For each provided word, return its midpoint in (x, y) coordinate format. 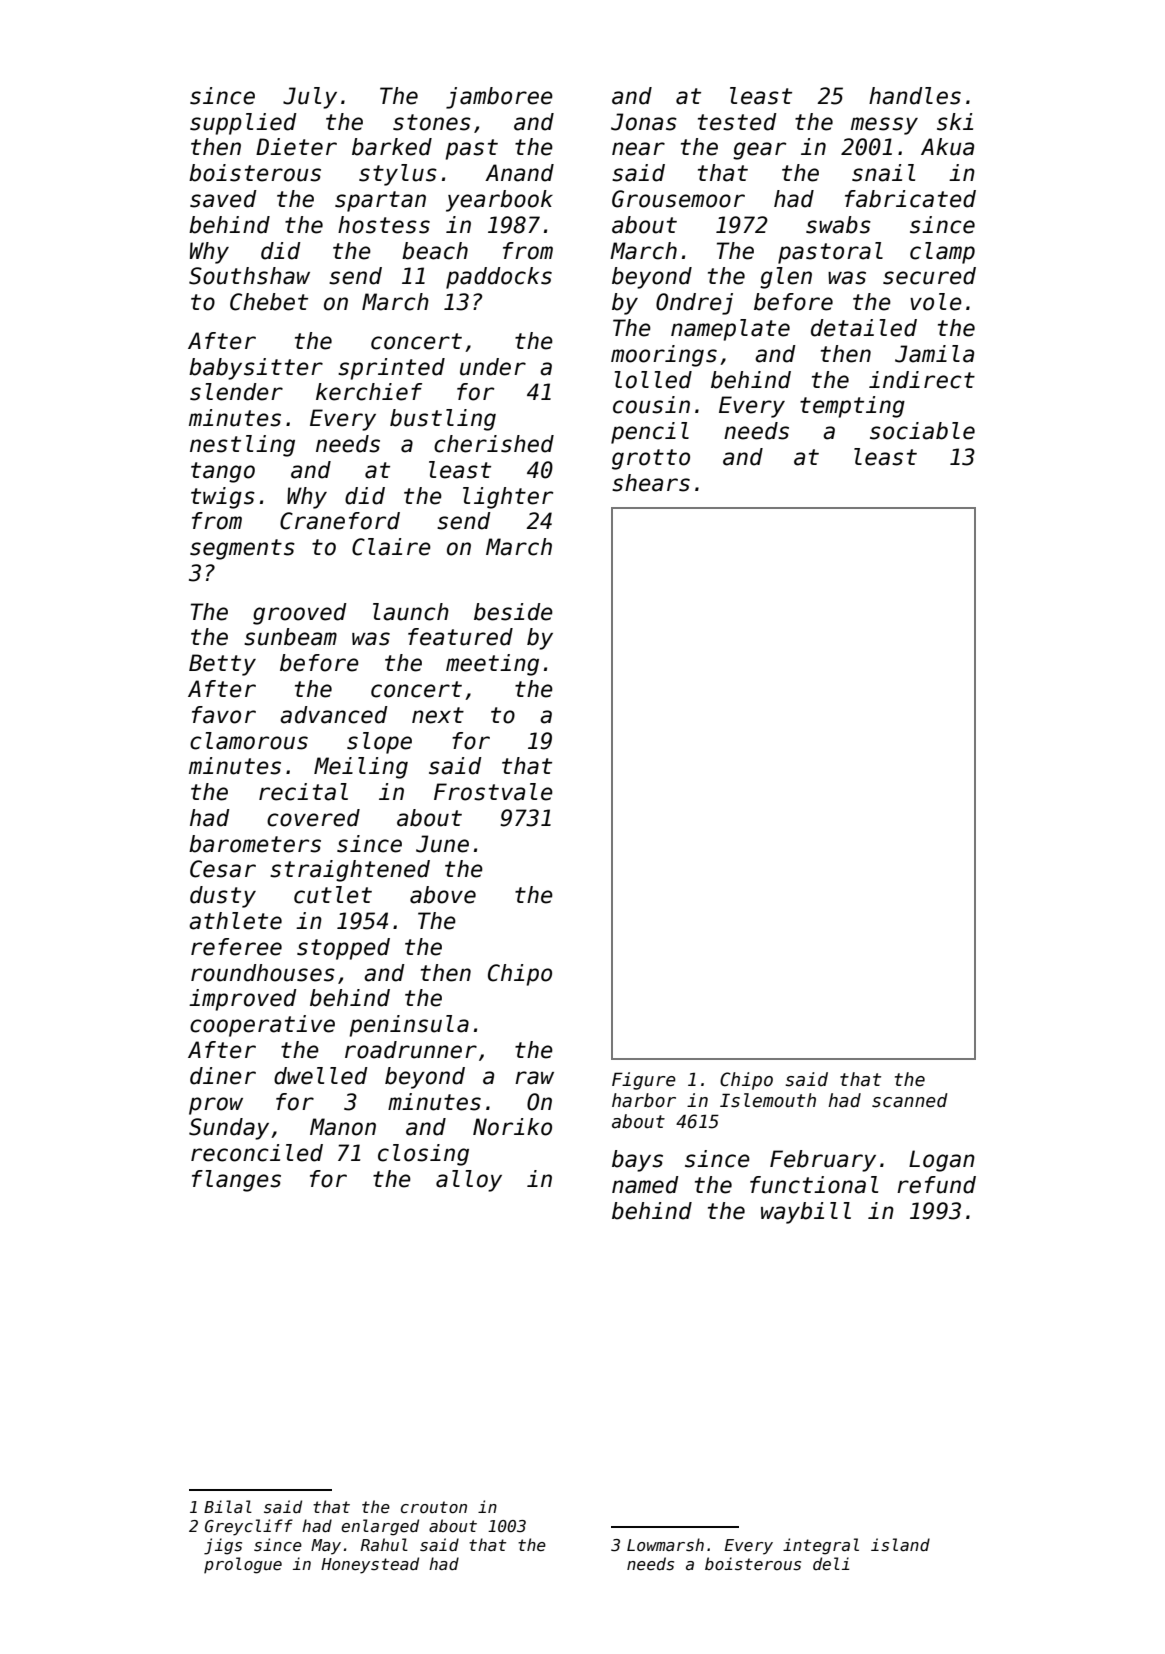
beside (513, 612)
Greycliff (249, 1527)
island (900, 1545)
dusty (223, 897)
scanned (910, 1100)
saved (223, 199)
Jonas (644, 122)
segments (242, 549)
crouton (434, 1507)
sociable (922, 431)
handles (915, 96)
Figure (644, 1081)
